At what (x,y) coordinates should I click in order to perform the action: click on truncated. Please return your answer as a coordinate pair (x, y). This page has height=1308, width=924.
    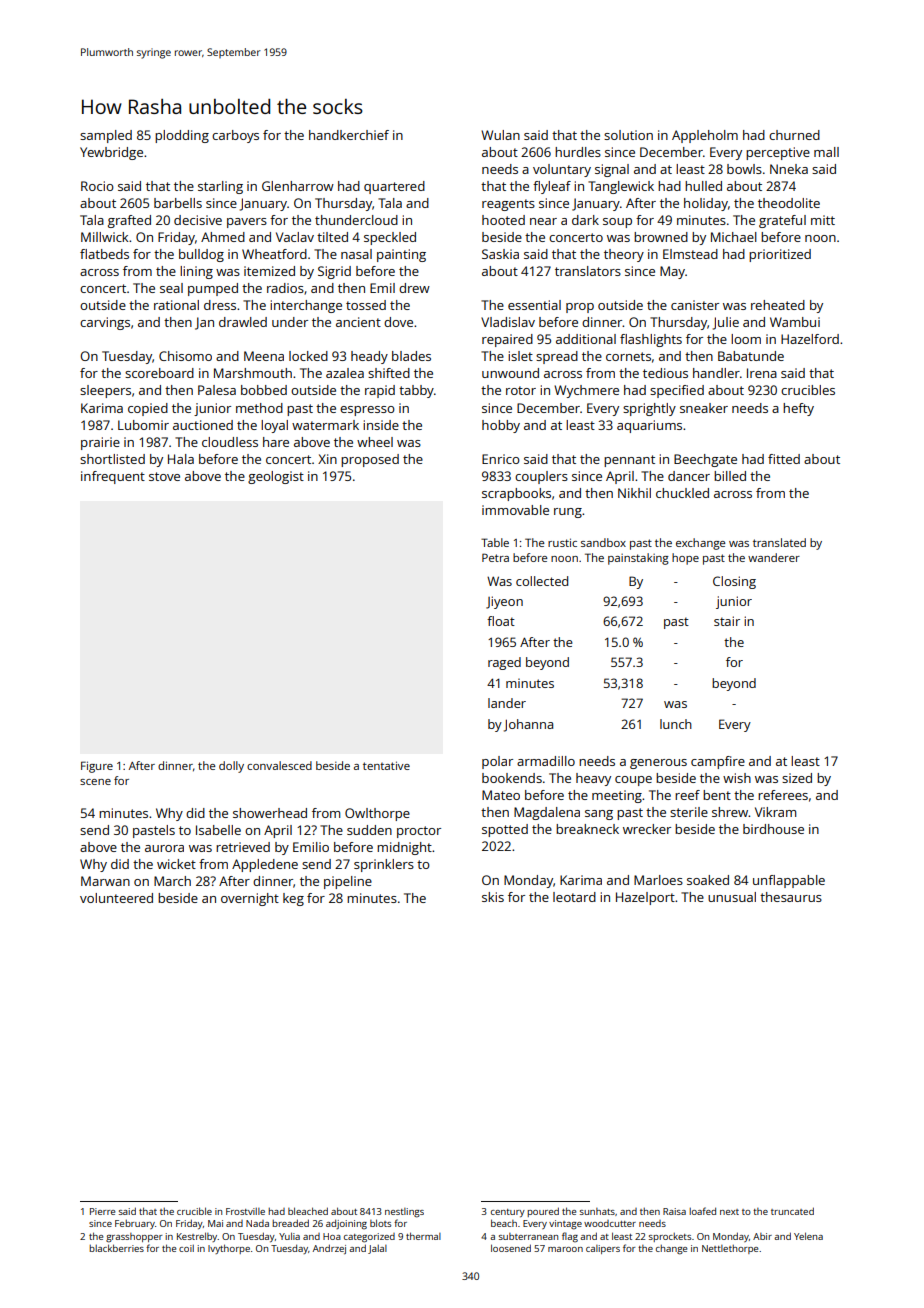
    Looking at the image, I should click on (792, 1211).
